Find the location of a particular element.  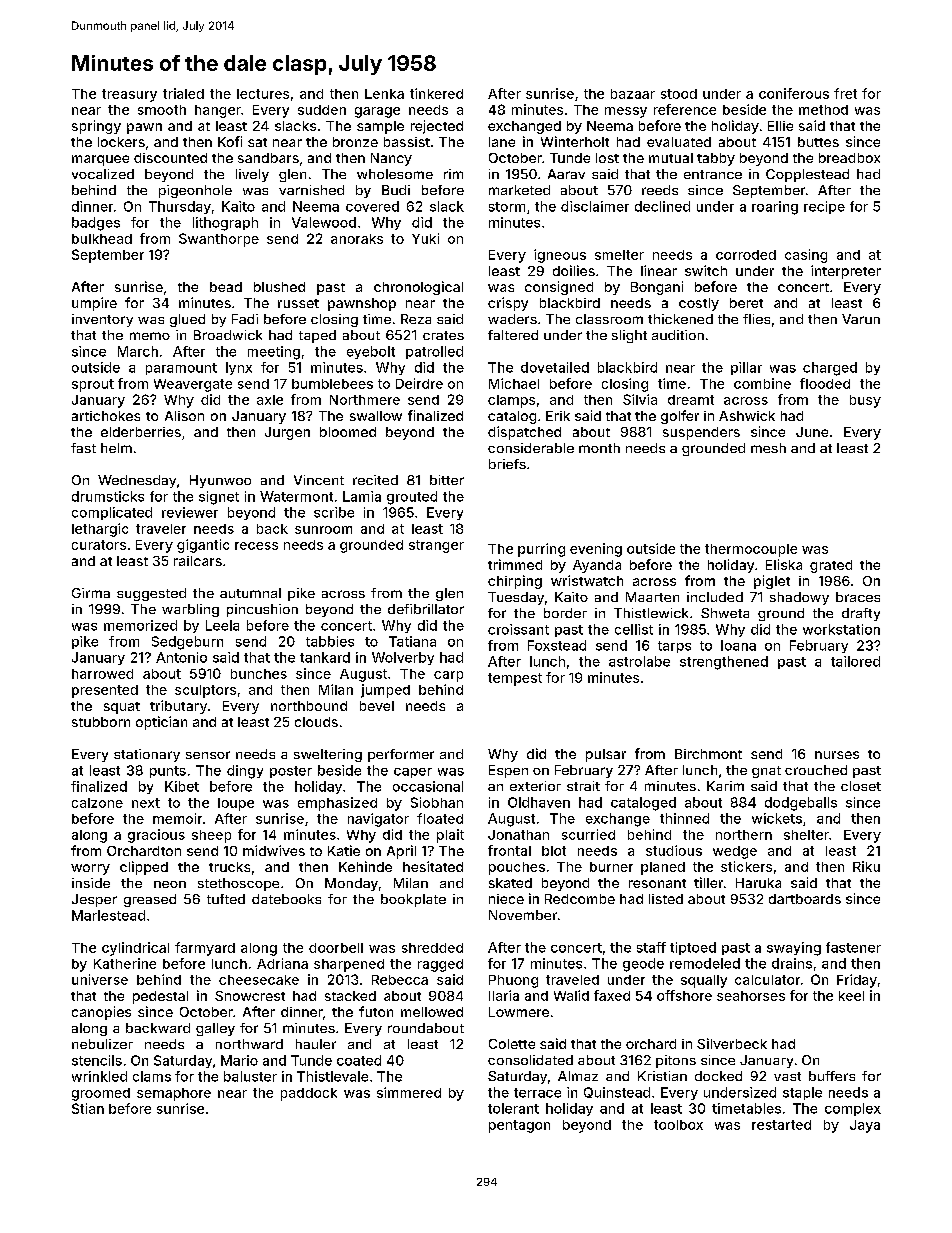

Jaya is located at coordinates (865, 1126).
